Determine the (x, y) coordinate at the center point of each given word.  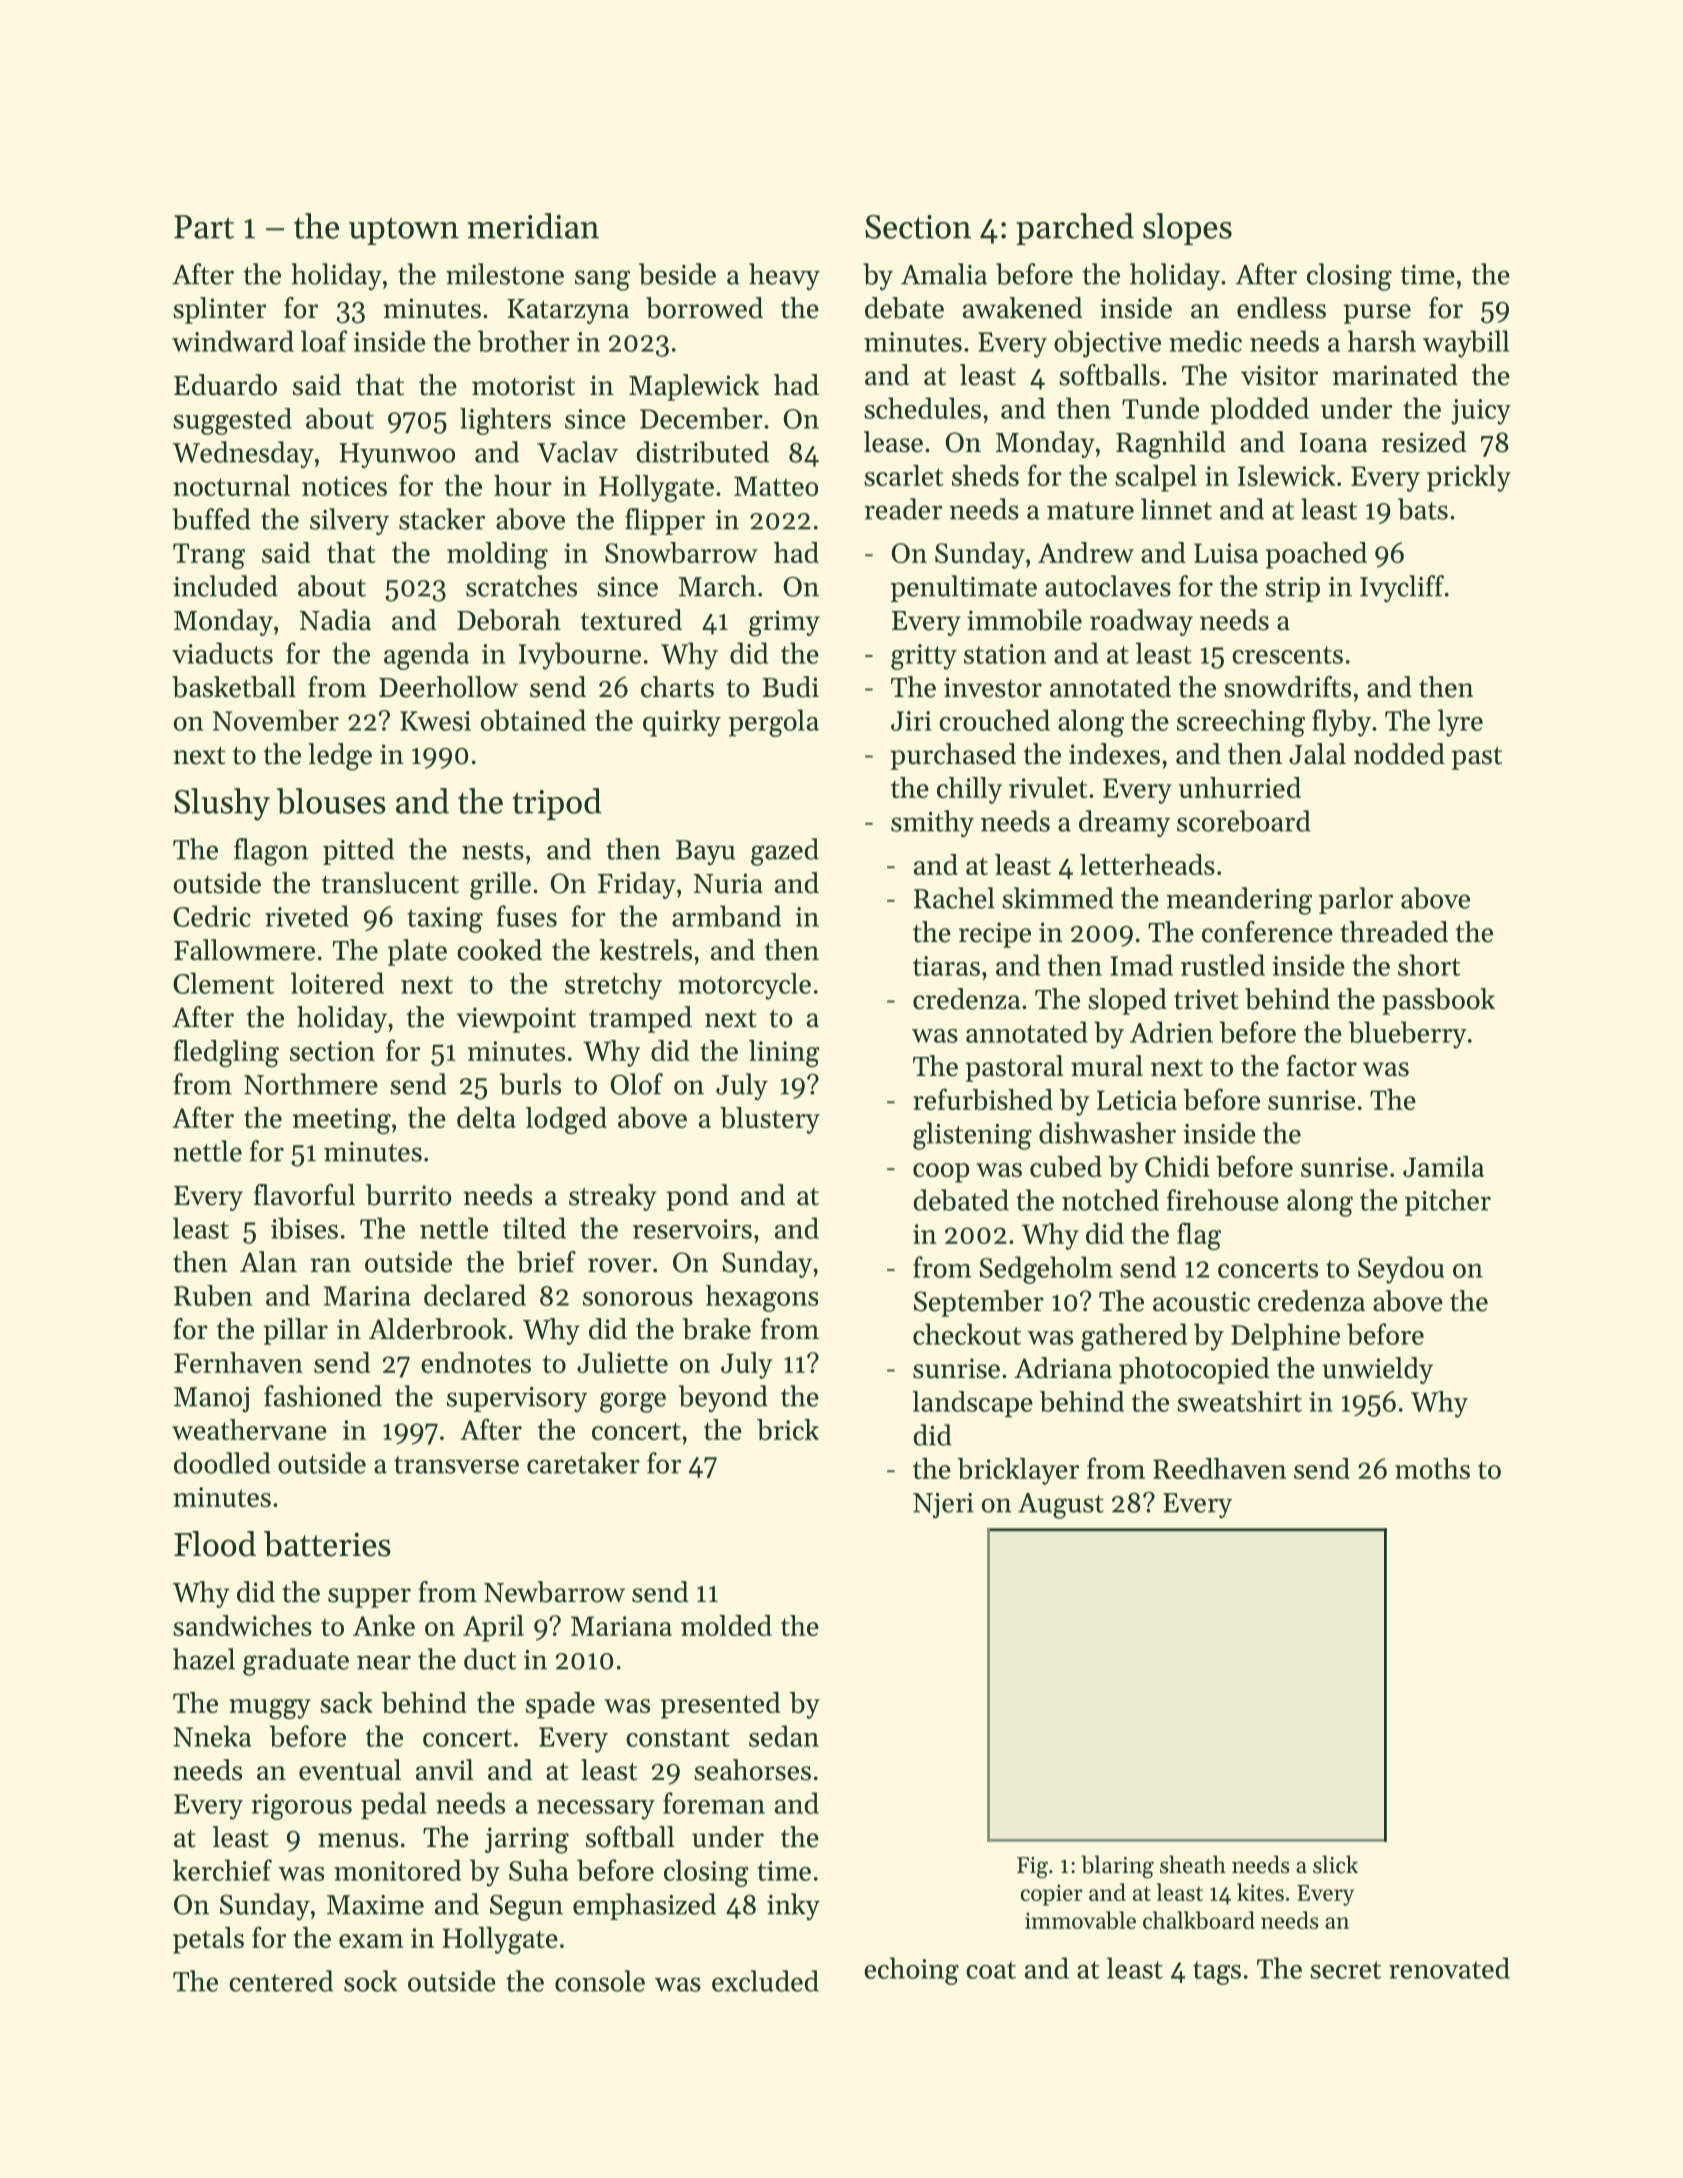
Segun (526, 1908)
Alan (268, 1261)
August (1061, 1506)
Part (204, 227)
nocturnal (231, 485)
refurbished (983, 1099)
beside (677, 274)
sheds (985, 475)
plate (417, 952)
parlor (1356, 900)
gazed (785, 852)
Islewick (1286, 475)
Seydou (1401, 1270)
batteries (327, 1544)
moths (1432, 1468)
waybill (1466, 344)
